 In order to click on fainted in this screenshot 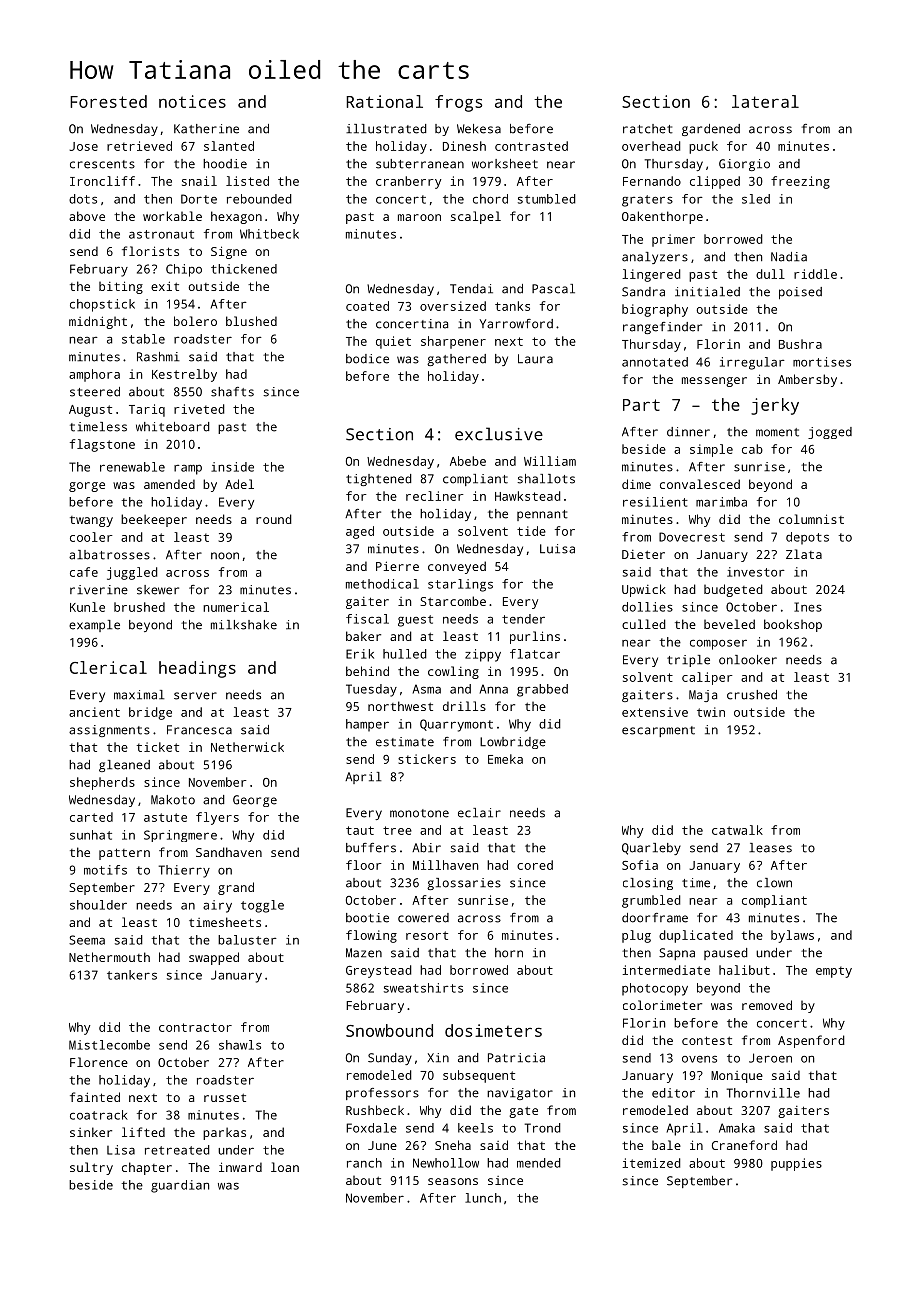, I will do `click(95, 1097)`.
